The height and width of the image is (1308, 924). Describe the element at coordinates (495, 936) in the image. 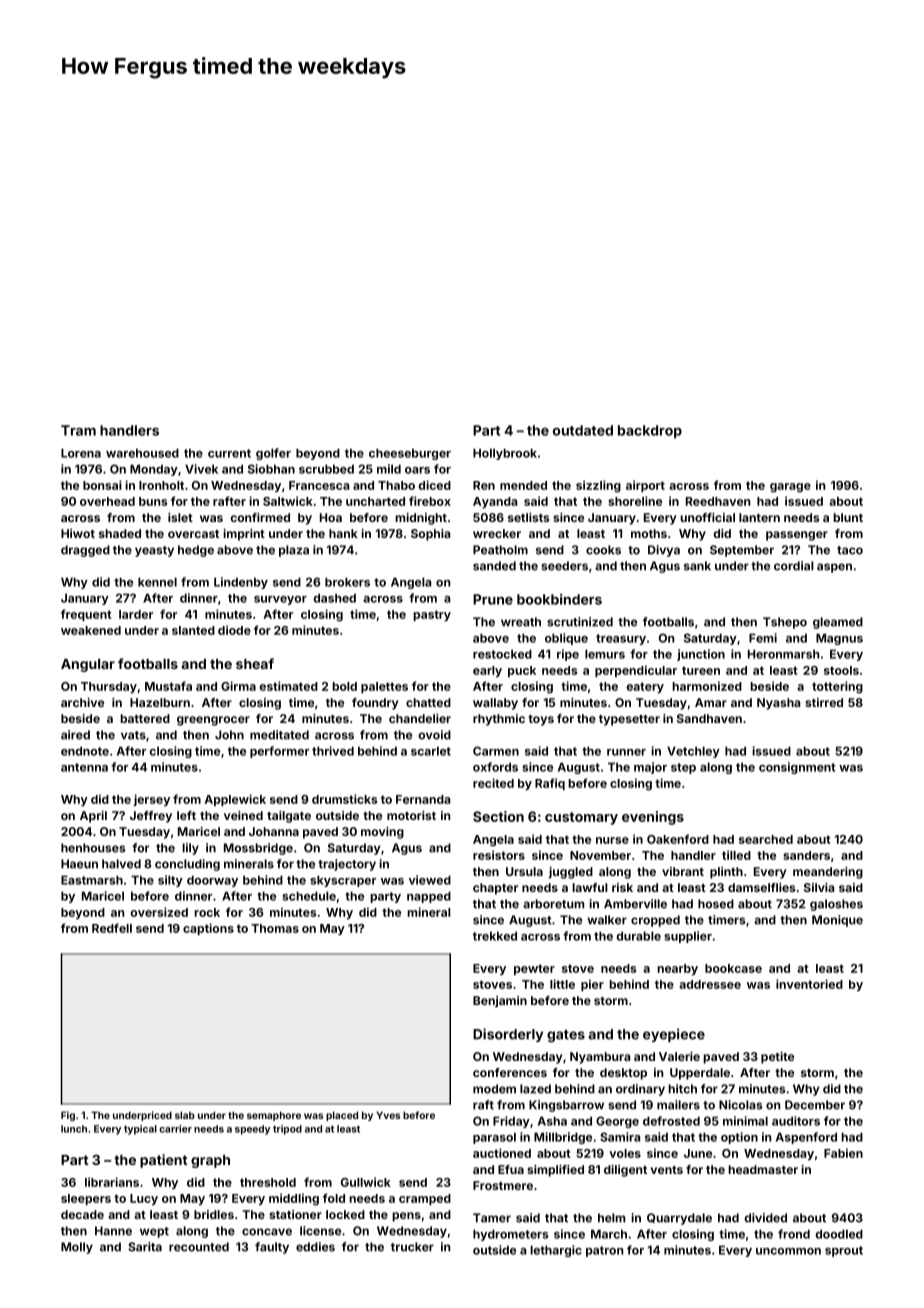

I see `trekked` at that location.
